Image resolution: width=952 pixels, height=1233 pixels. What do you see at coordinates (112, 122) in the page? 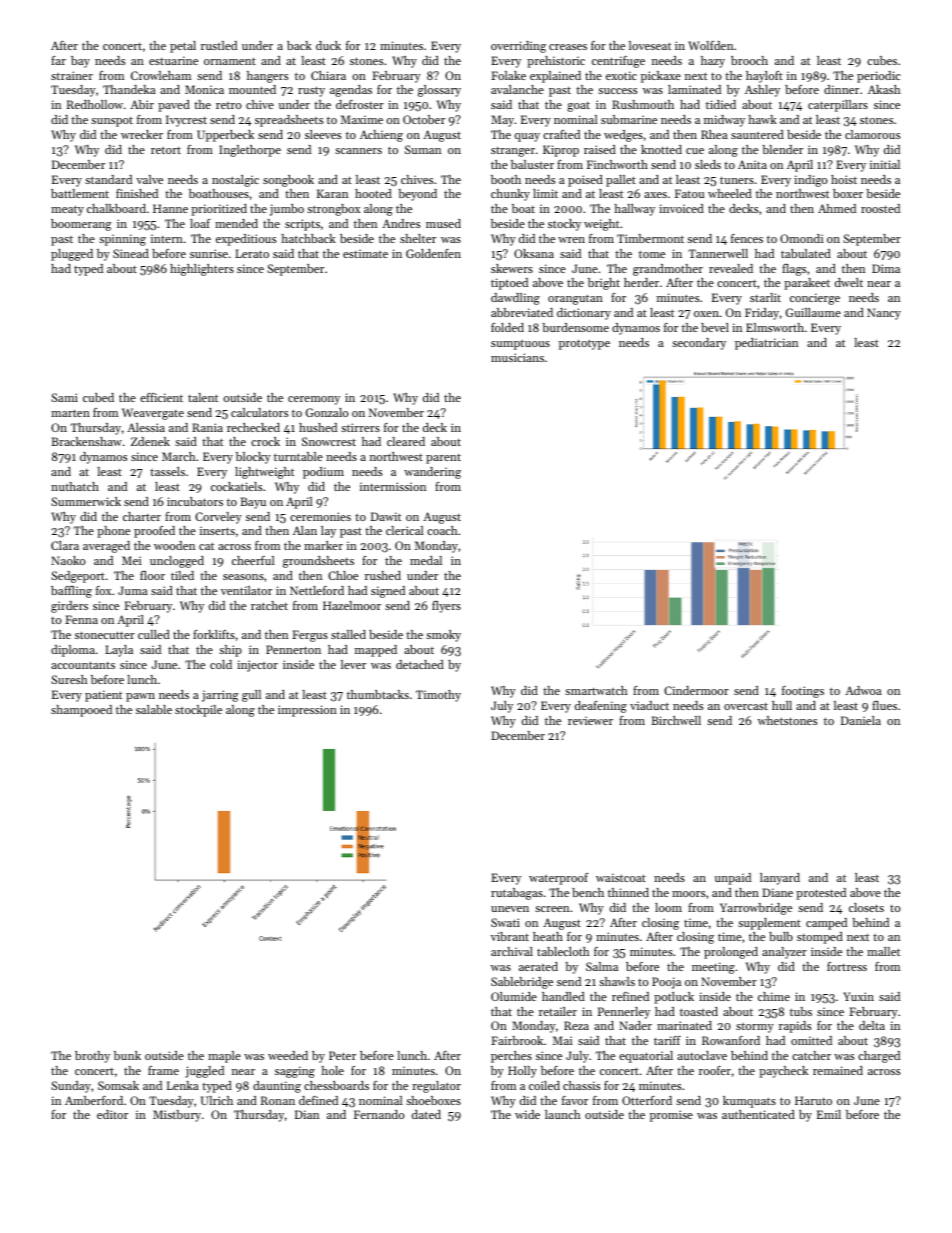
I see `sunspot` at bounding box center [112, 122].
